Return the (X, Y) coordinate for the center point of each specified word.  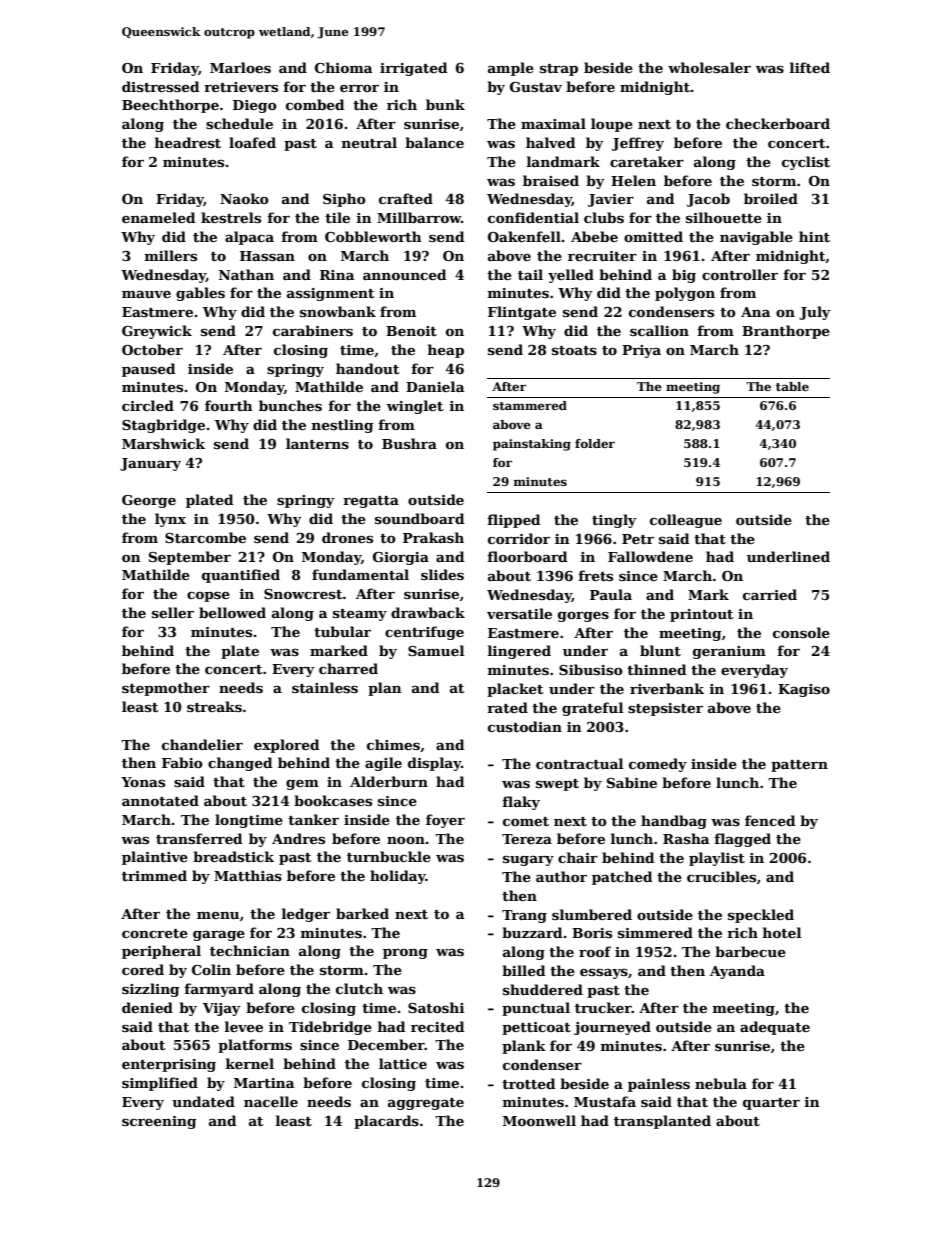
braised (551, 180)
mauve (146, 294)
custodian (525, 726)
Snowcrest (303, 594)
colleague (686, 521)
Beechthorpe (170, 106)
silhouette (724, 217)
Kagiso (804, 690)
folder (595, 443)
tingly (614, 521)
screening (159, 1122)
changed (240, 764)
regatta (371, 502)
